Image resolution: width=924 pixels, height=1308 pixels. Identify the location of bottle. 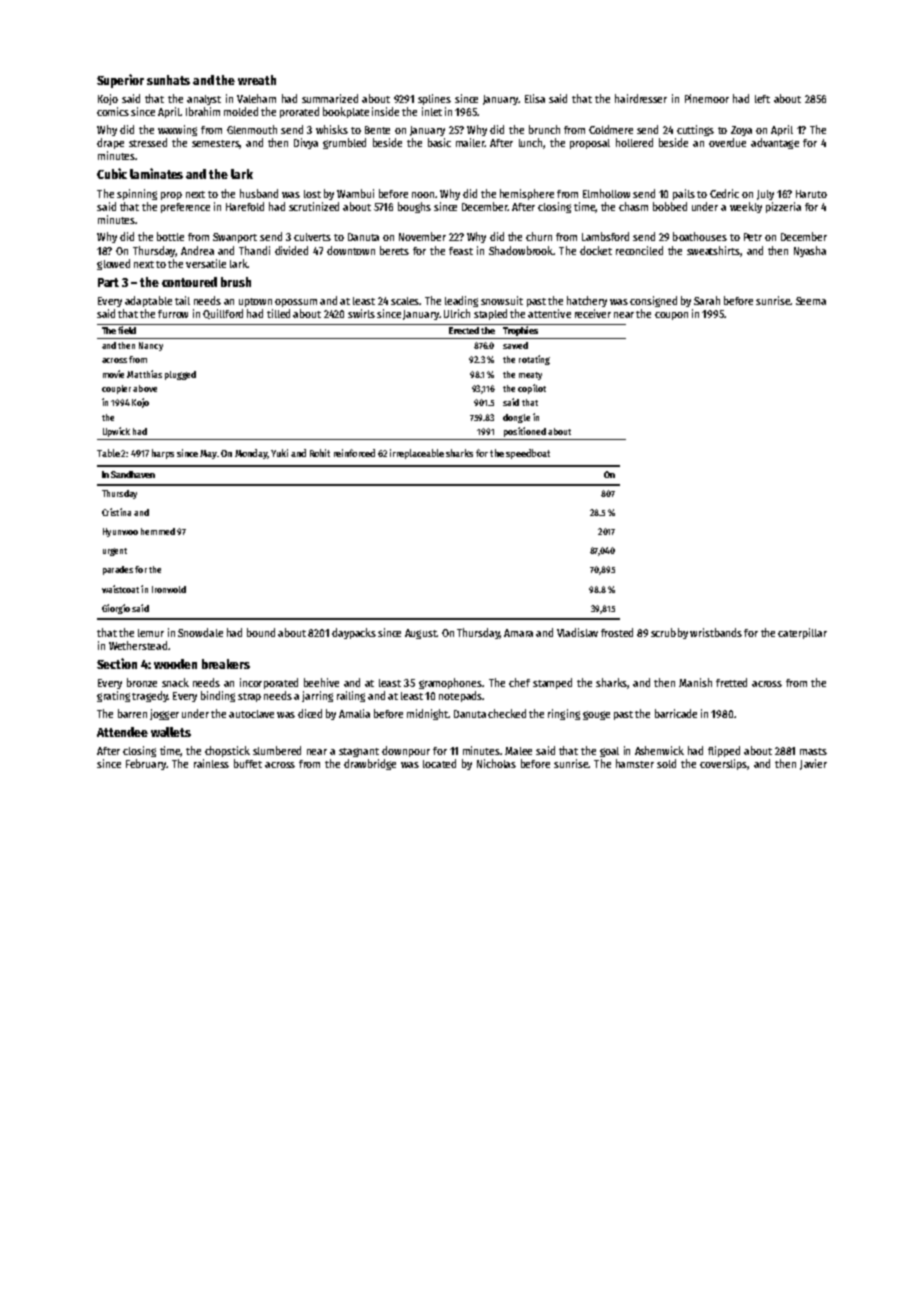
(170, 236).
